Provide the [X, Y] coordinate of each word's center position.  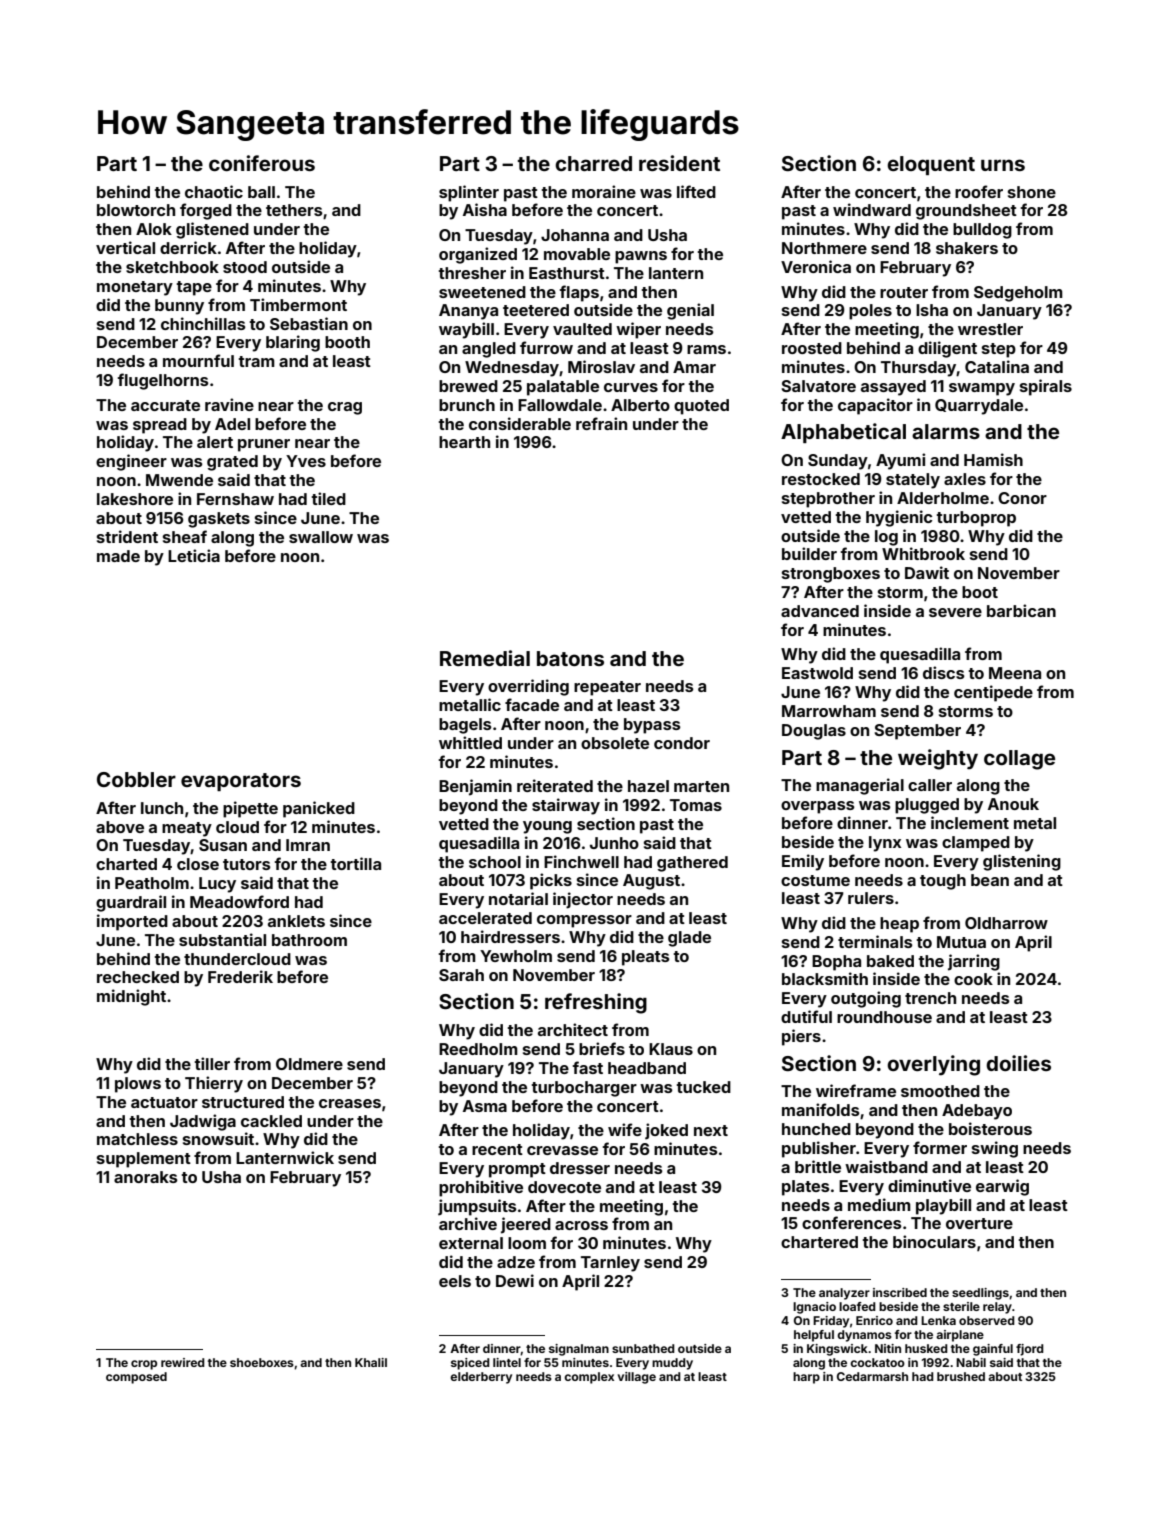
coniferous [262, 163]
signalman [579, 1350]
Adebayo [977, 1112]
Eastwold [817, 673]
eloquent [931, 165]
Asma [485, 1106]
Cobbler [136, 779]
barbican [1021, 610]
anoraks [146, 1177]
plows [138, 1085]
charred [593, 163]
